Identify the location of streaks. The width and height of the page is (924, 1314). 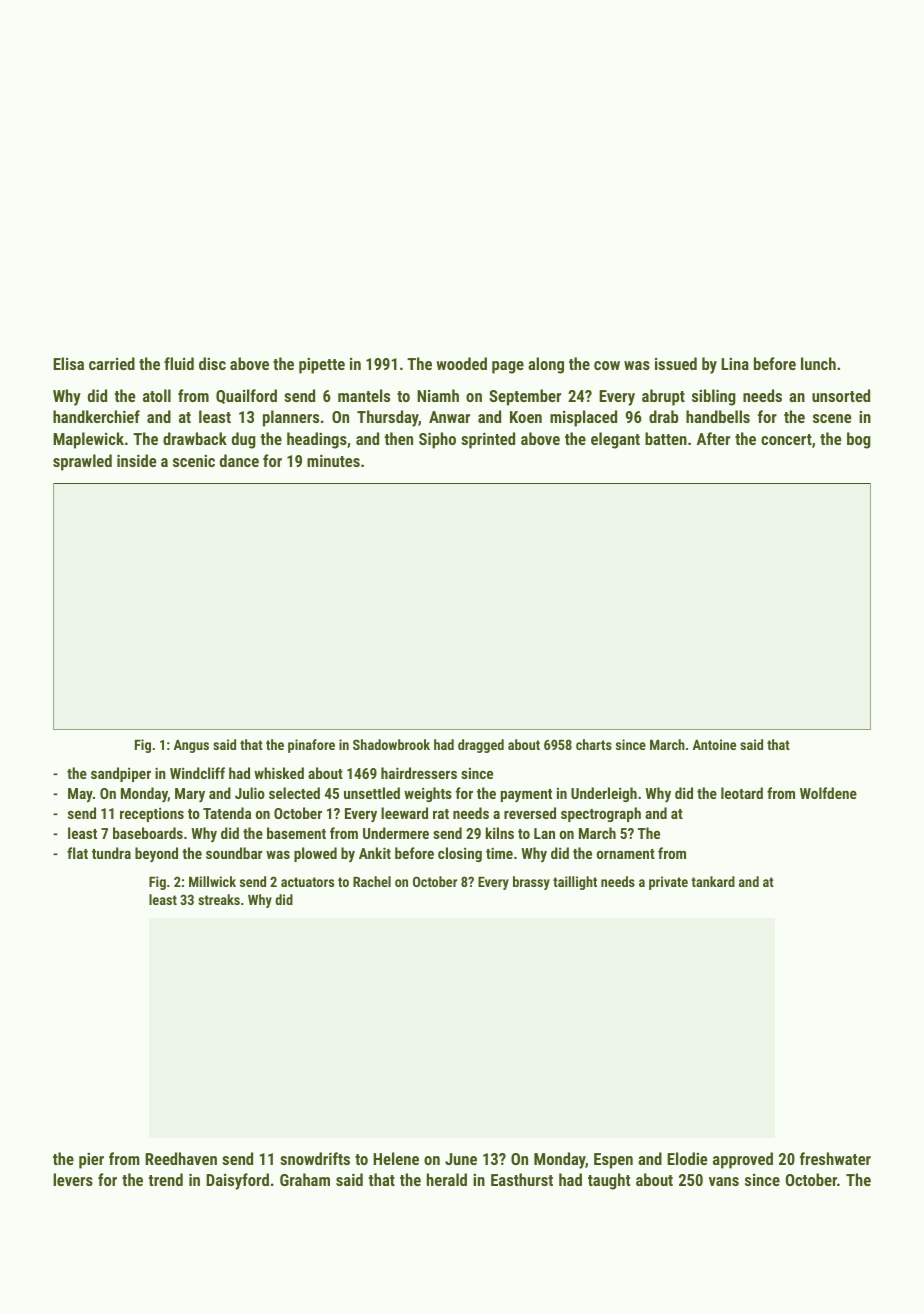
(219, 899).
